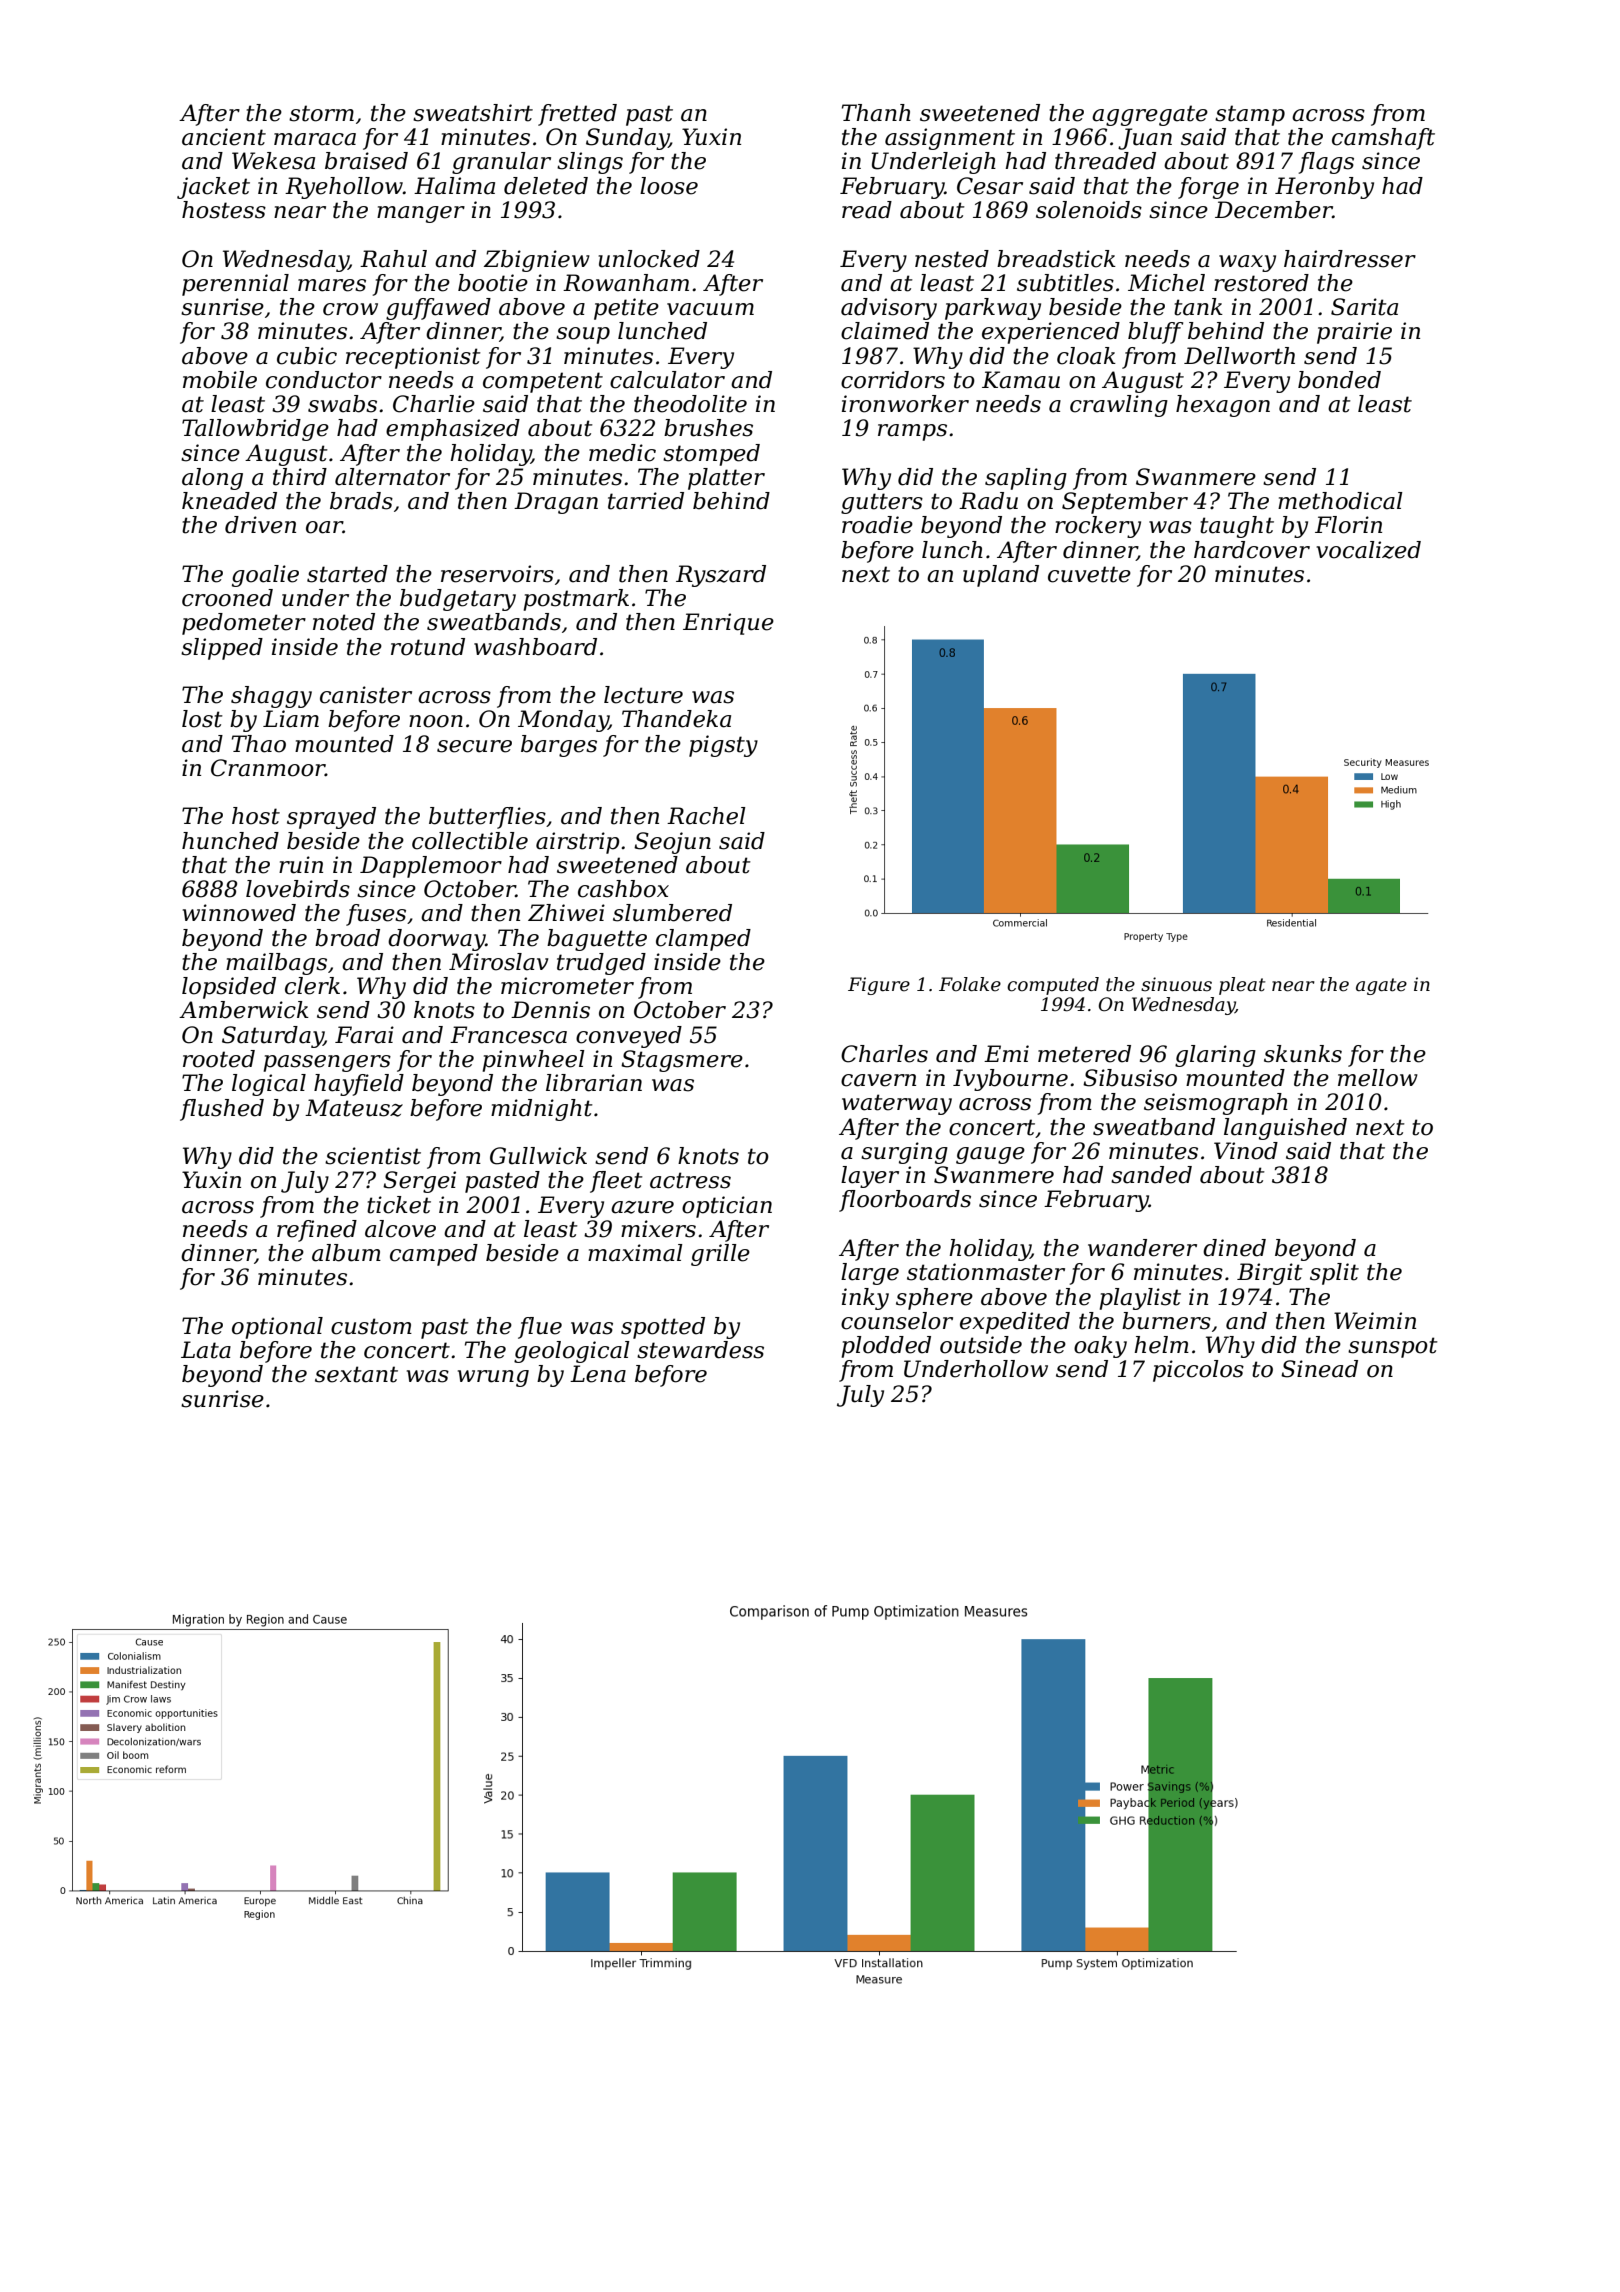 This page has width=1620, height=2292. Describe the element at coordinates (342, 404) in the page. I see `swabs` at that location.
